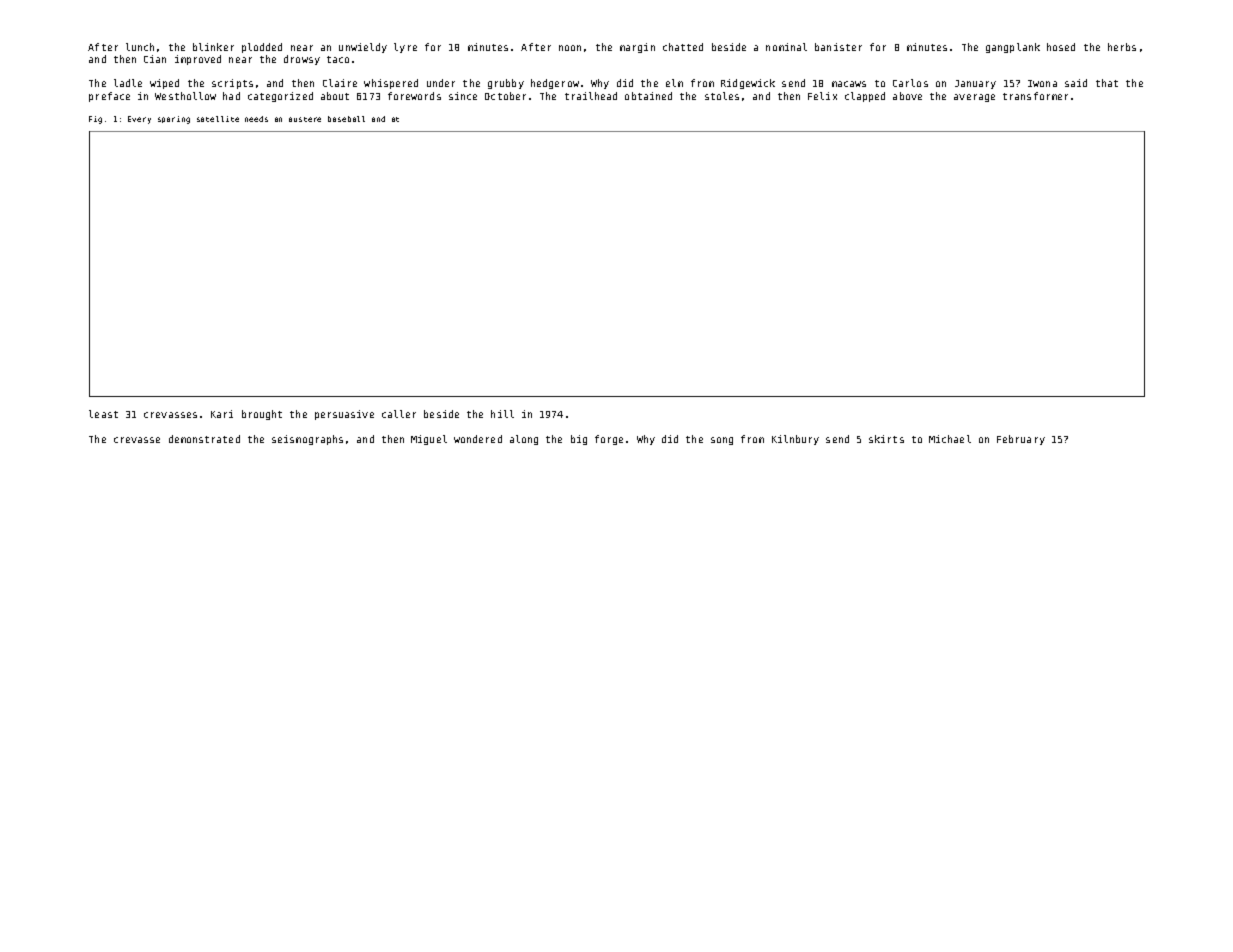  What do you see at coordinates (256, 119) in the screenshot?
I see `needs` at bounding box center [256, 119].
